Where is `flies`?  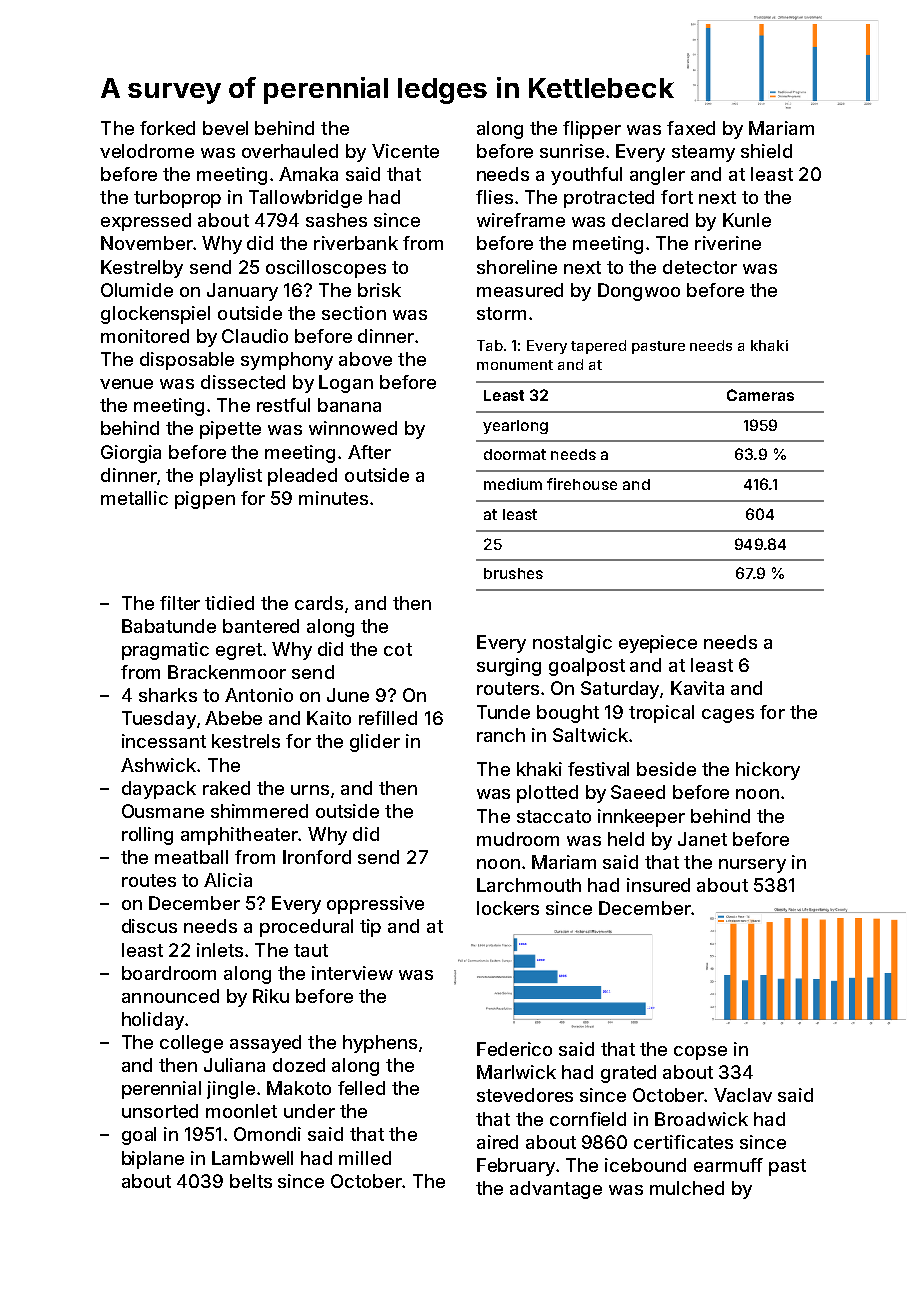 flies is located at coordinates (494, 197).
